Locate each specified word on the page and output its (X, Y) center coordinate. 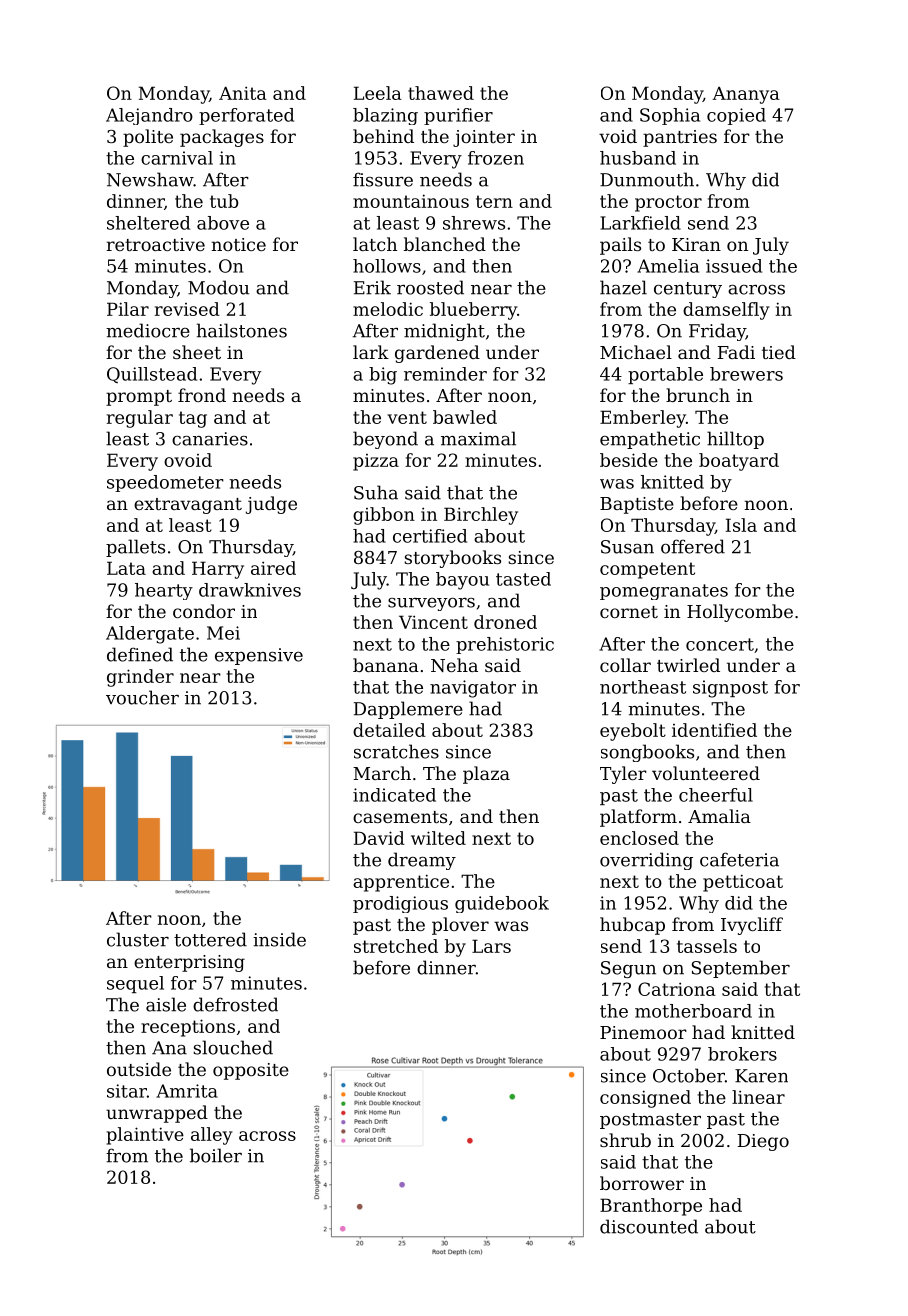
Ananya (746, 95)
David (379, 838)
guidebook (502, 904)
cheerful (716, 795)
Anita (243, 93)
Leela (378, 93)
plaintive (145, 1136)
